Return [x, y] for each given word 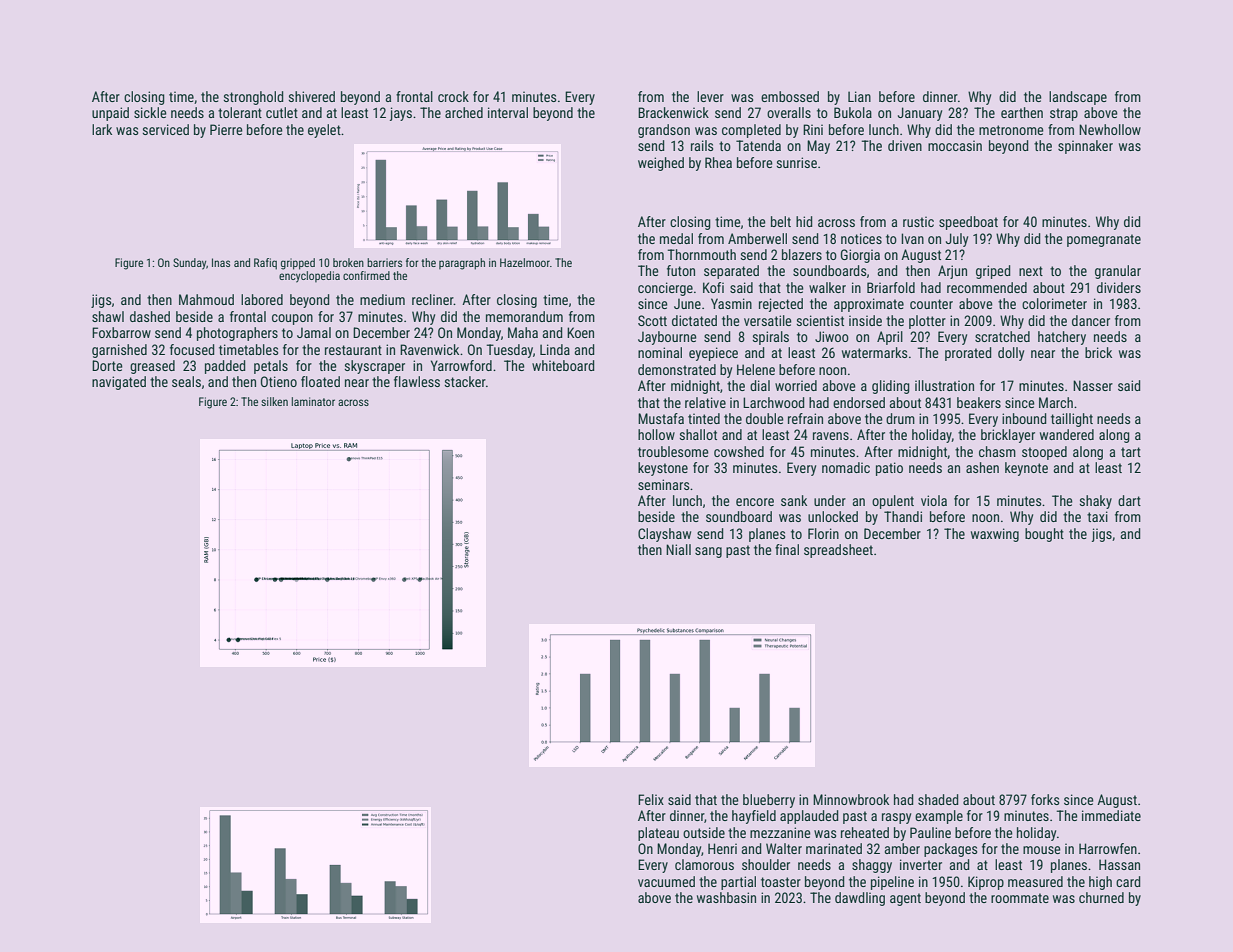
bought [1044, 535]
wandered [1067, 434]
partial [738, 883]
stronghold [253, 98]
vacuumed [666, 881]
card [1128, 881]
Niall [678, 549]
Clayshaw [664, 535]
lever [710, 96]
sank [794, 500]
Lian [859, 96]
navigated [119, 383]
